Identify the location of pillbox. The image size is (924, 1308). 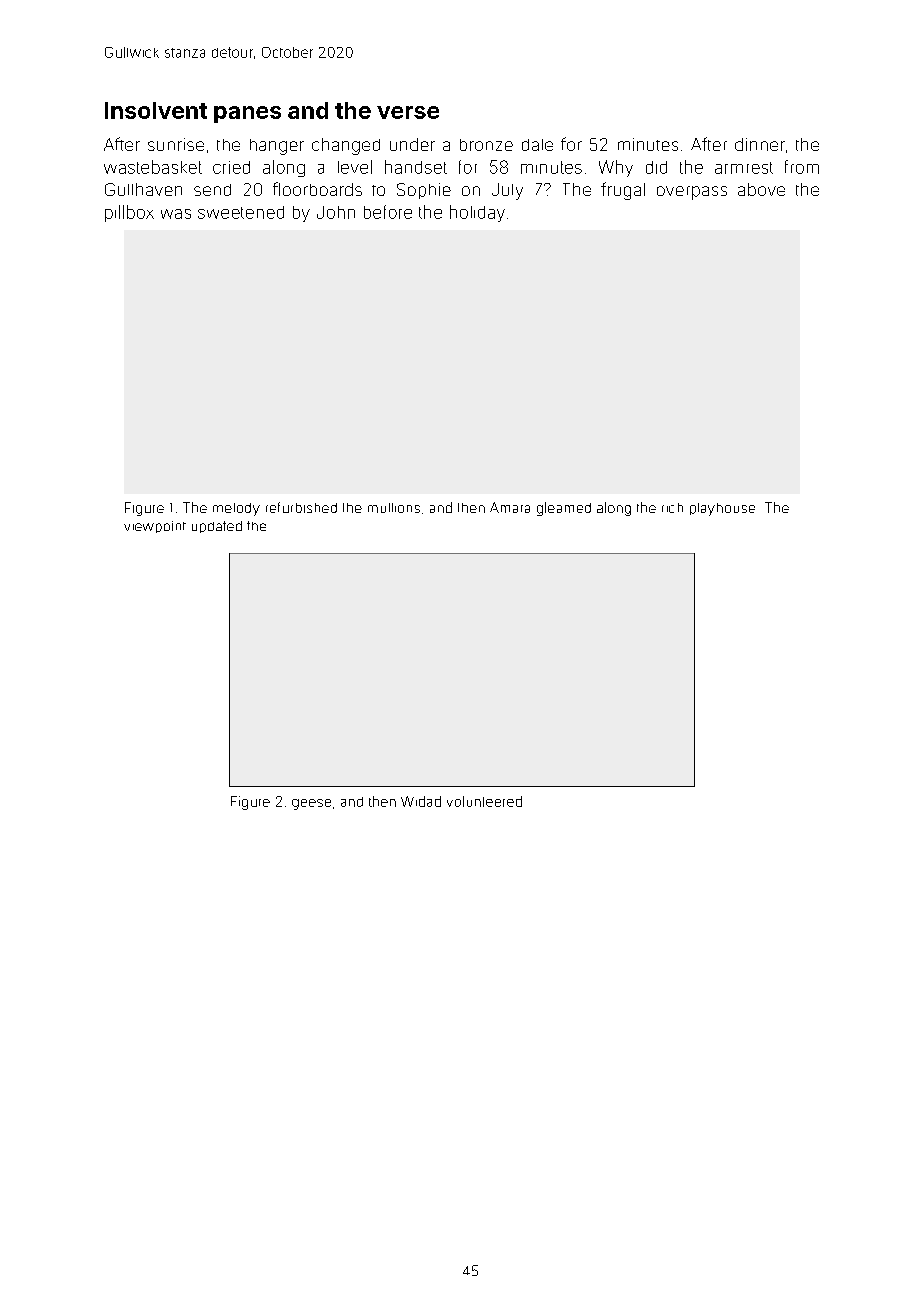
(129, 213).
